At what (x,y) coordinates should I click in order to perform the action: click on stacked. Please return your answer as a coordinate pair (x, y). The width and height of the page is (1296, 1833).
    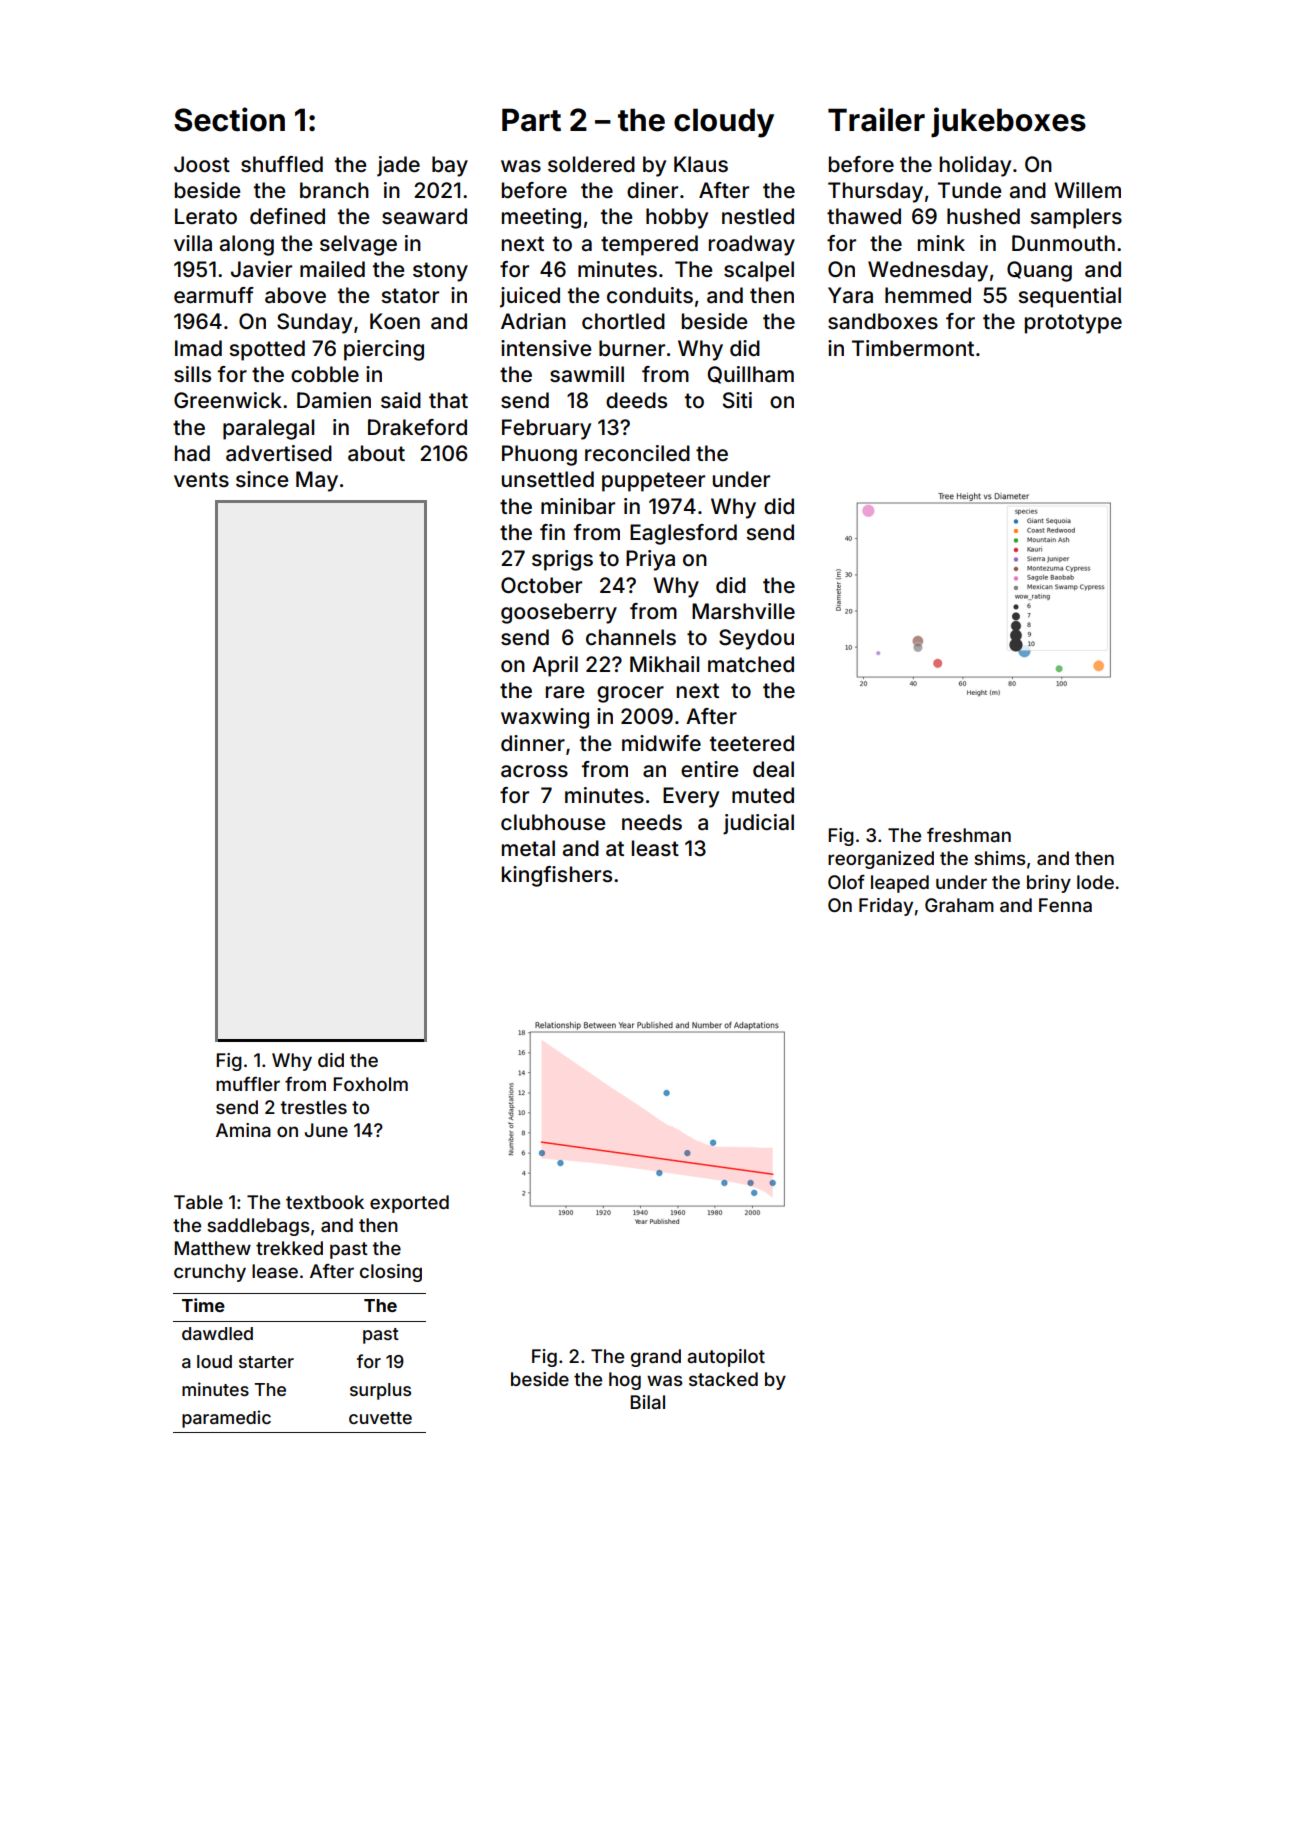
    Looking at the image, I should click on (723, 1379).
